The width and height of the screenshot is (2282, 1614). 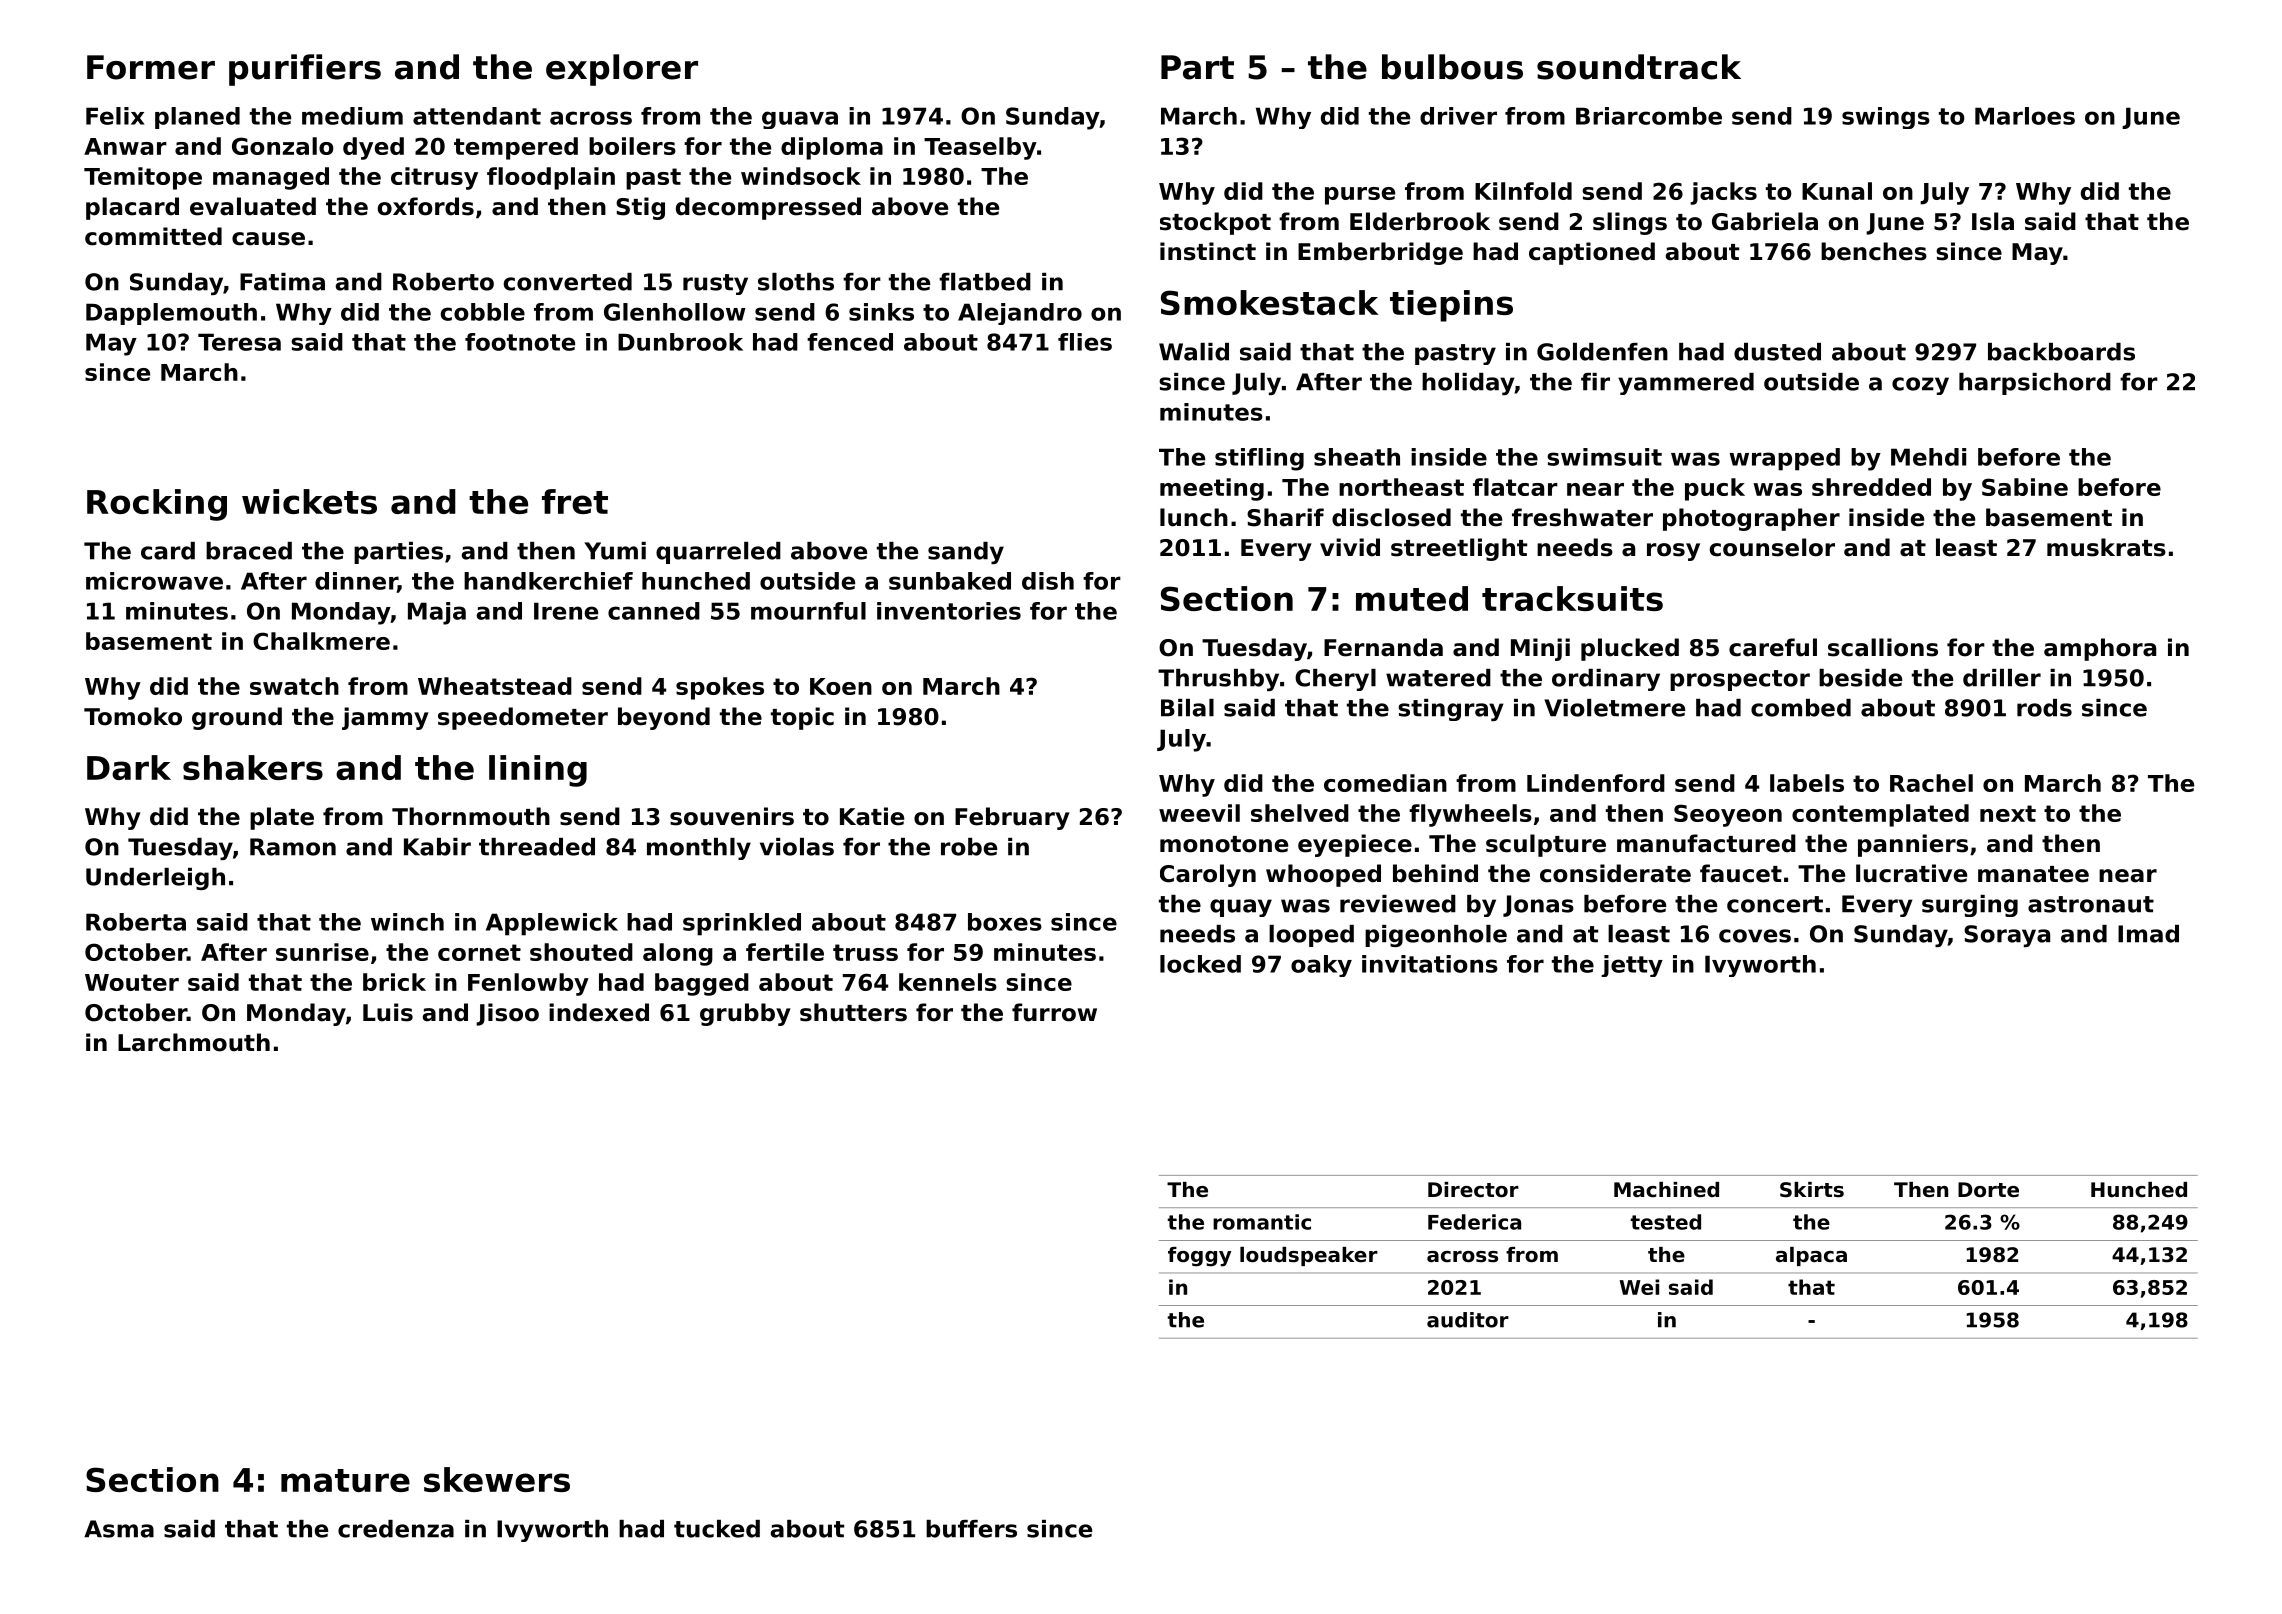 What do you see at coordinates (495, 686) in the screenshot?
I see `Wheatstead` at bounding box center [495, 686].
